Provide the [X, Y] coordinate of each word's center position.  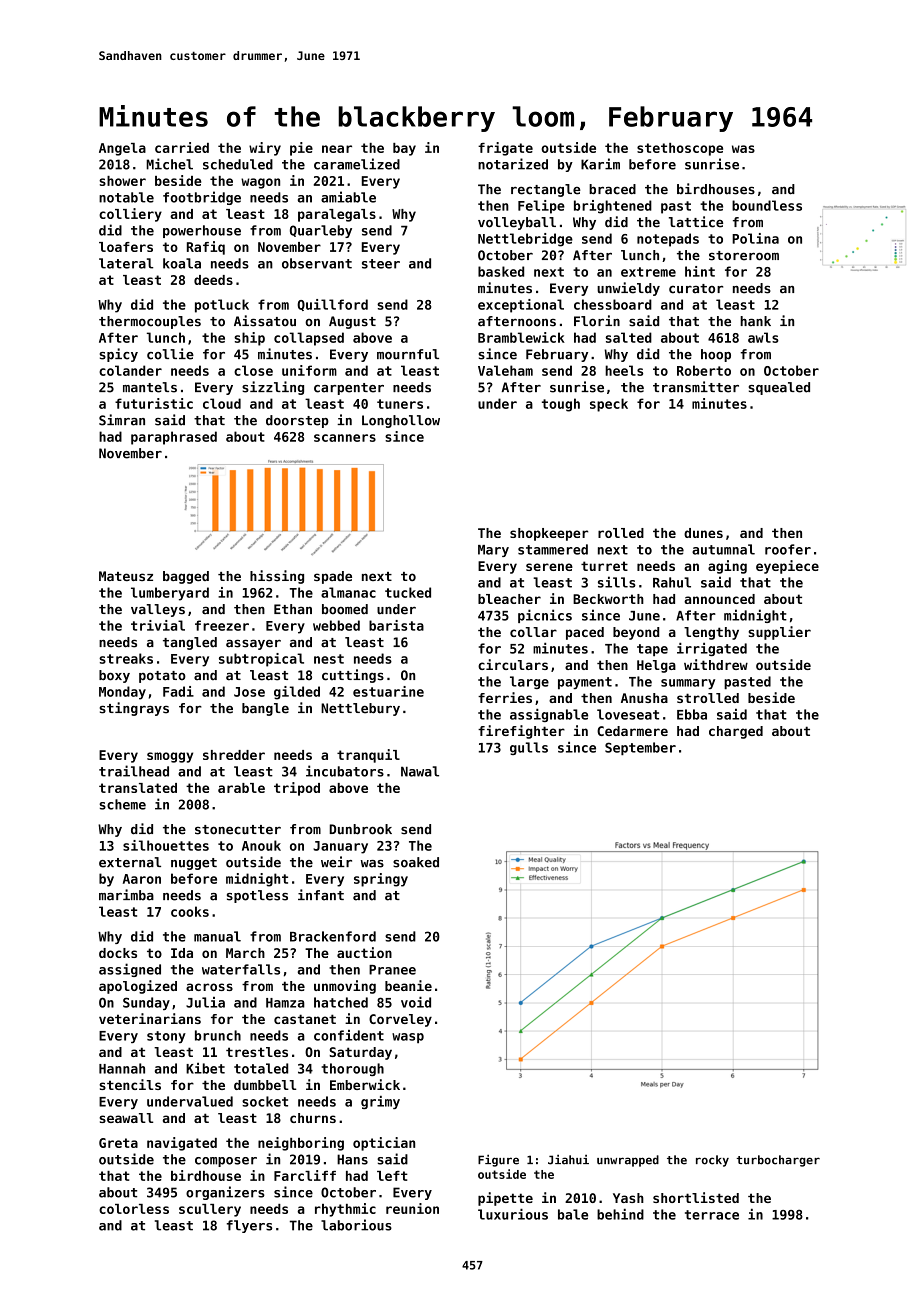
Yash [628, 1198]
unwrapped [628, 1161]
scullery [210, 1210]
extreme [648, 272]
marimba [126, 895]
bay [404, 149]
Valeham [505, 370]
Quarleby [321, 231]
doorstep [297, 421]
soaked [416, 862]
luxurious [513, 1214]
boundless [767, 205]
